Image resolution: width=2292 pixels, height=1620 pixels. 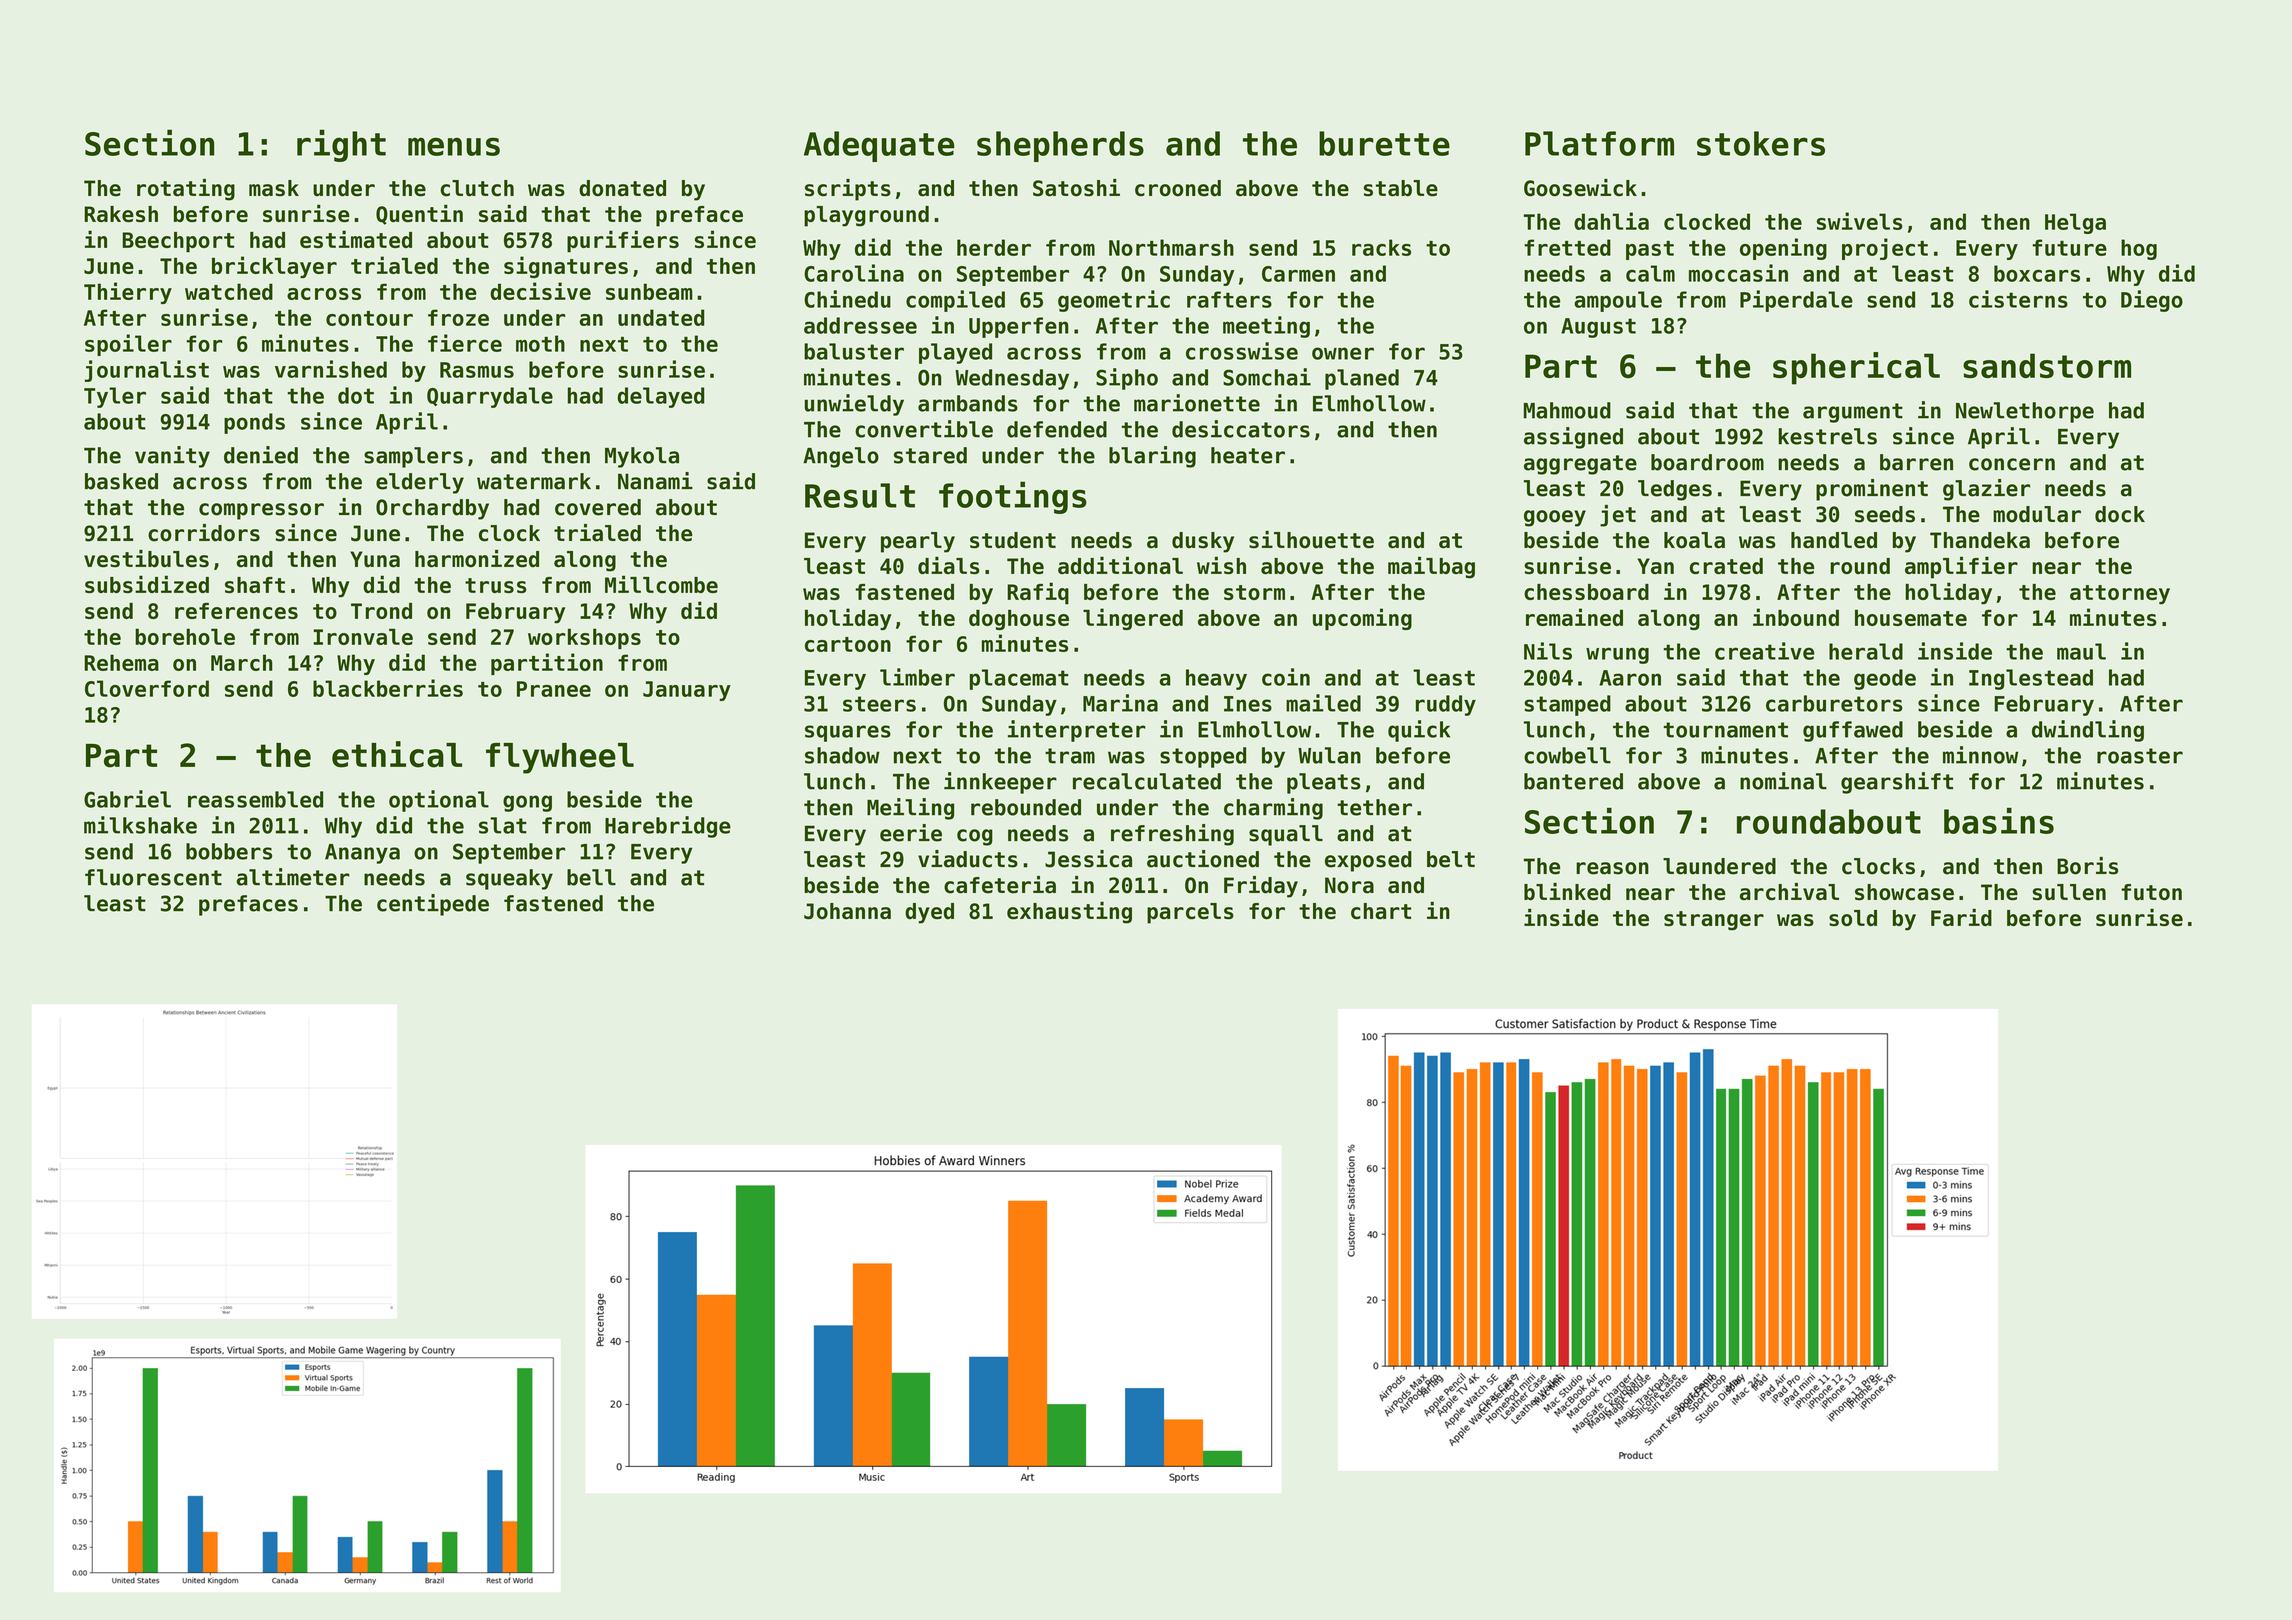 What do you see at coordinates (362, 854) in the page?
I see `Ananya` at bounding box center [362, 854].
